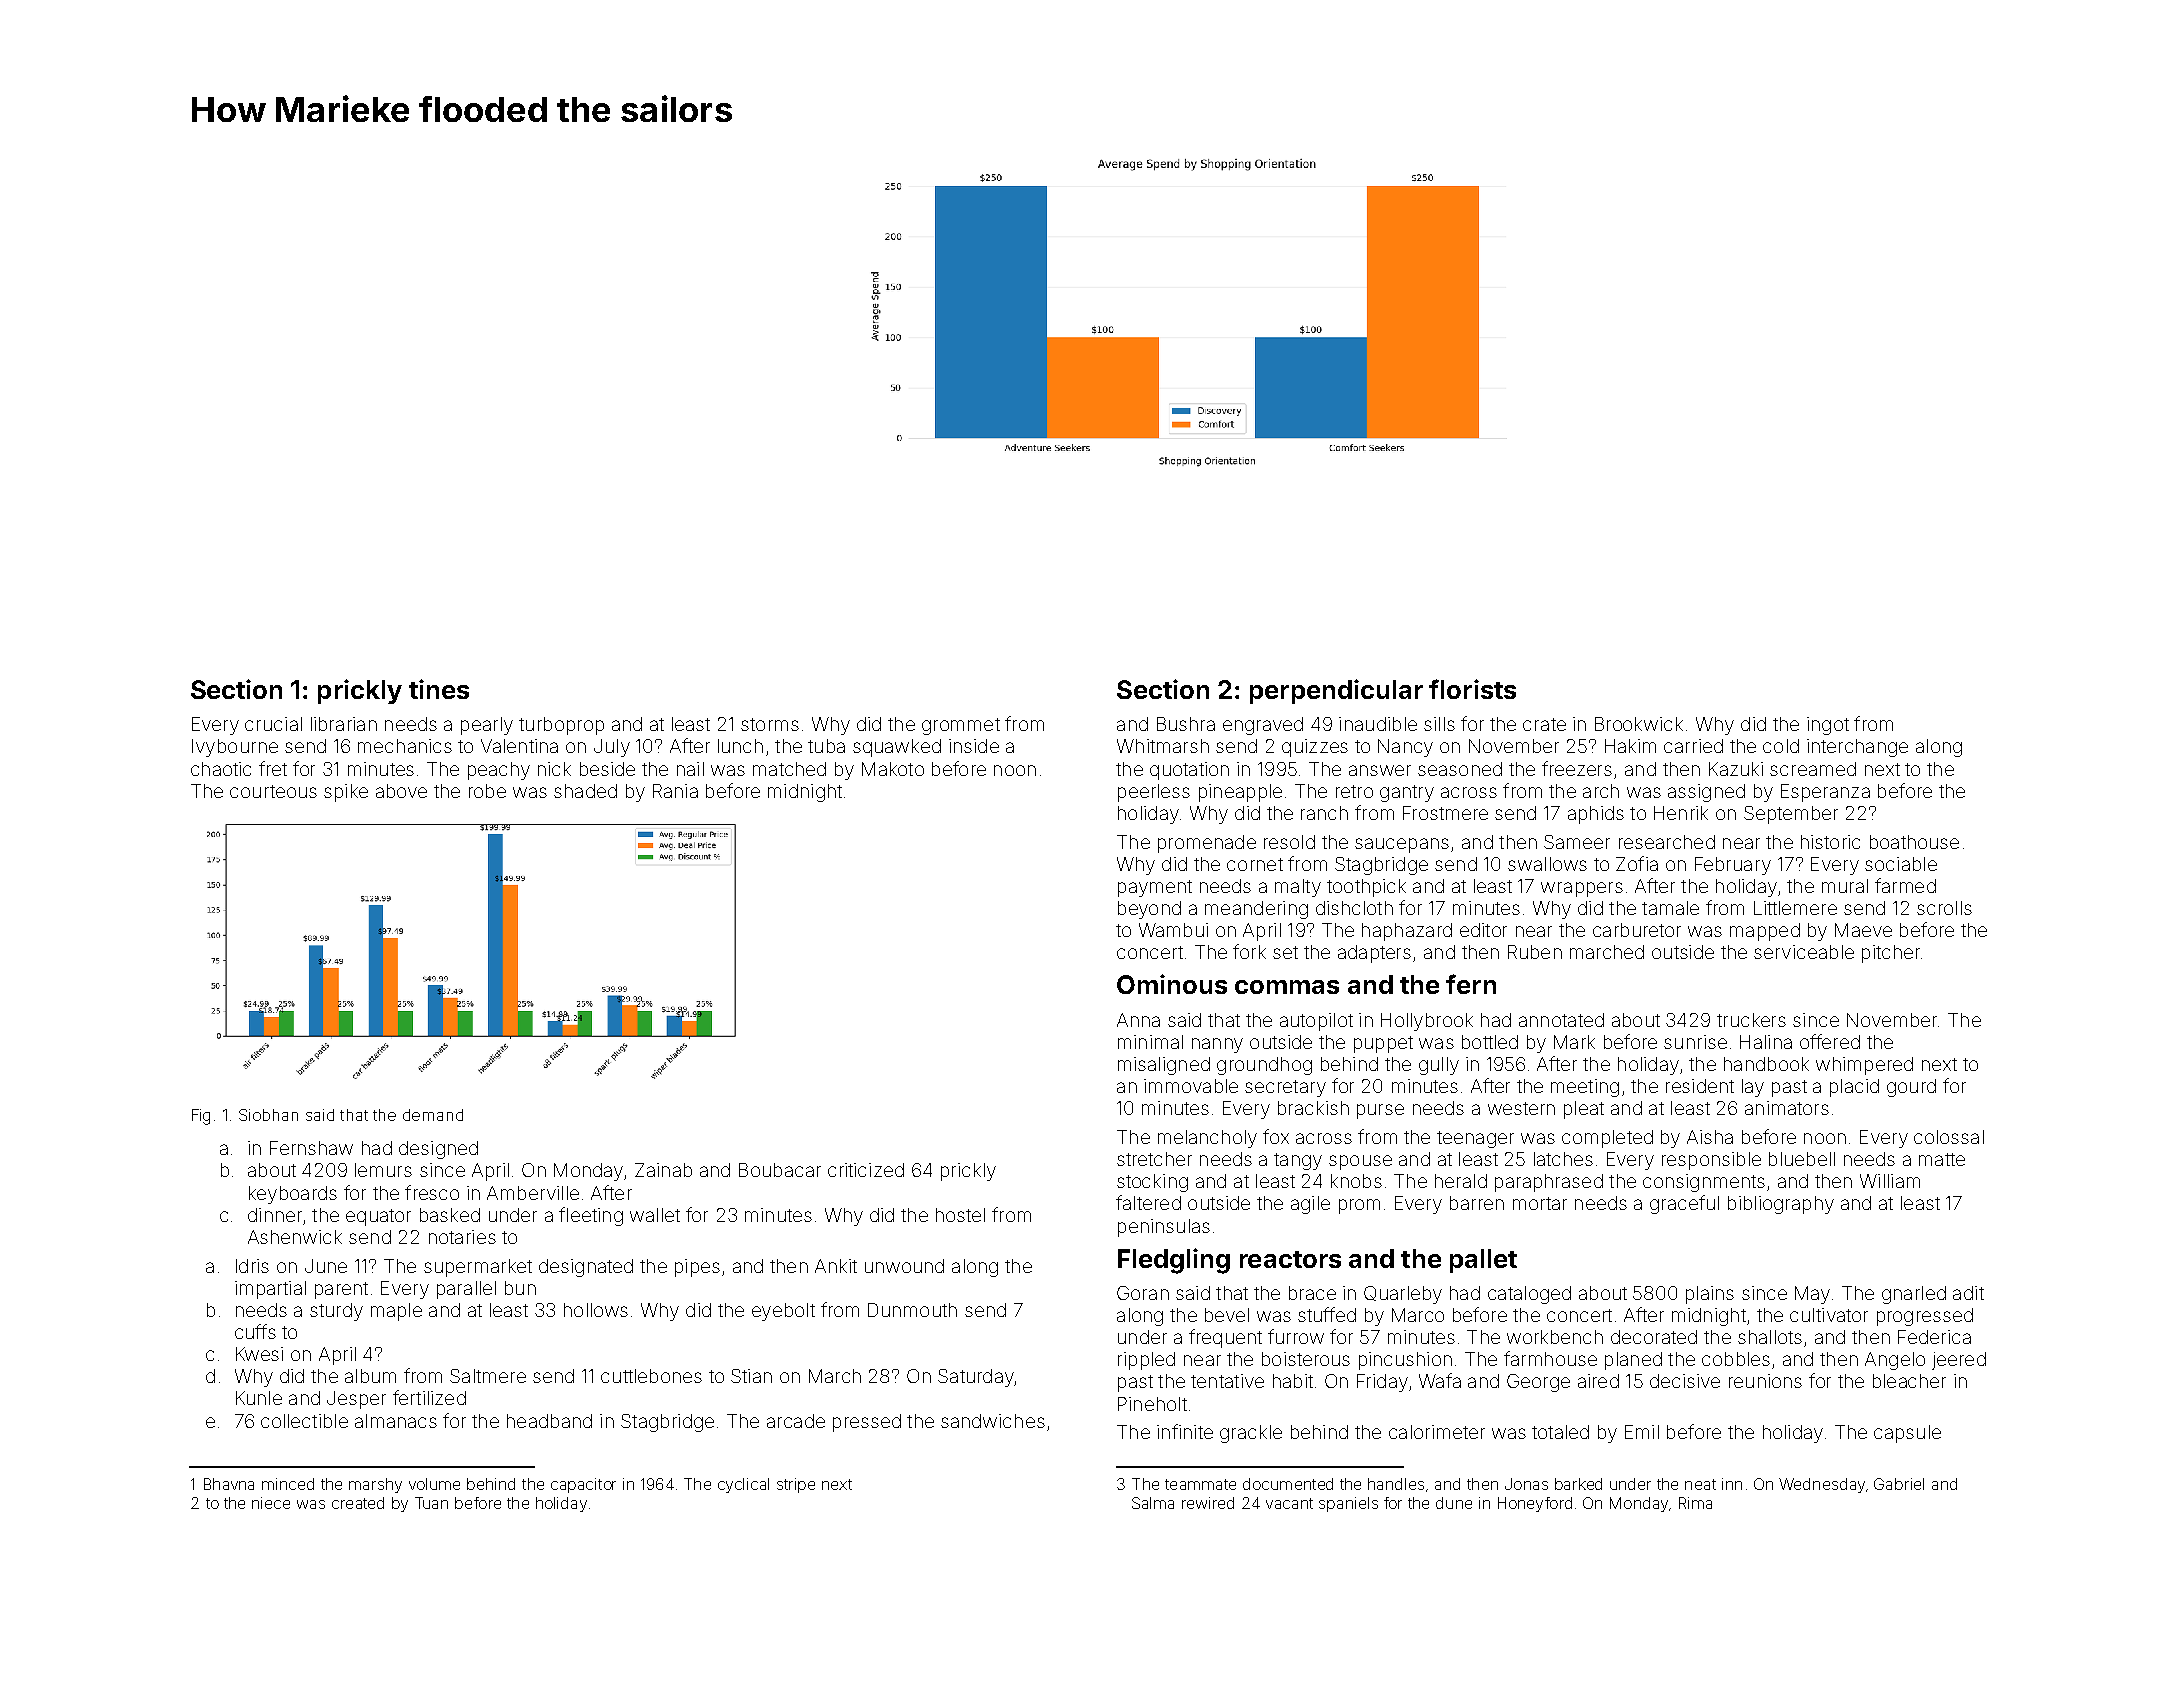  I want to click on Frostmere, so click(1445, 813).
